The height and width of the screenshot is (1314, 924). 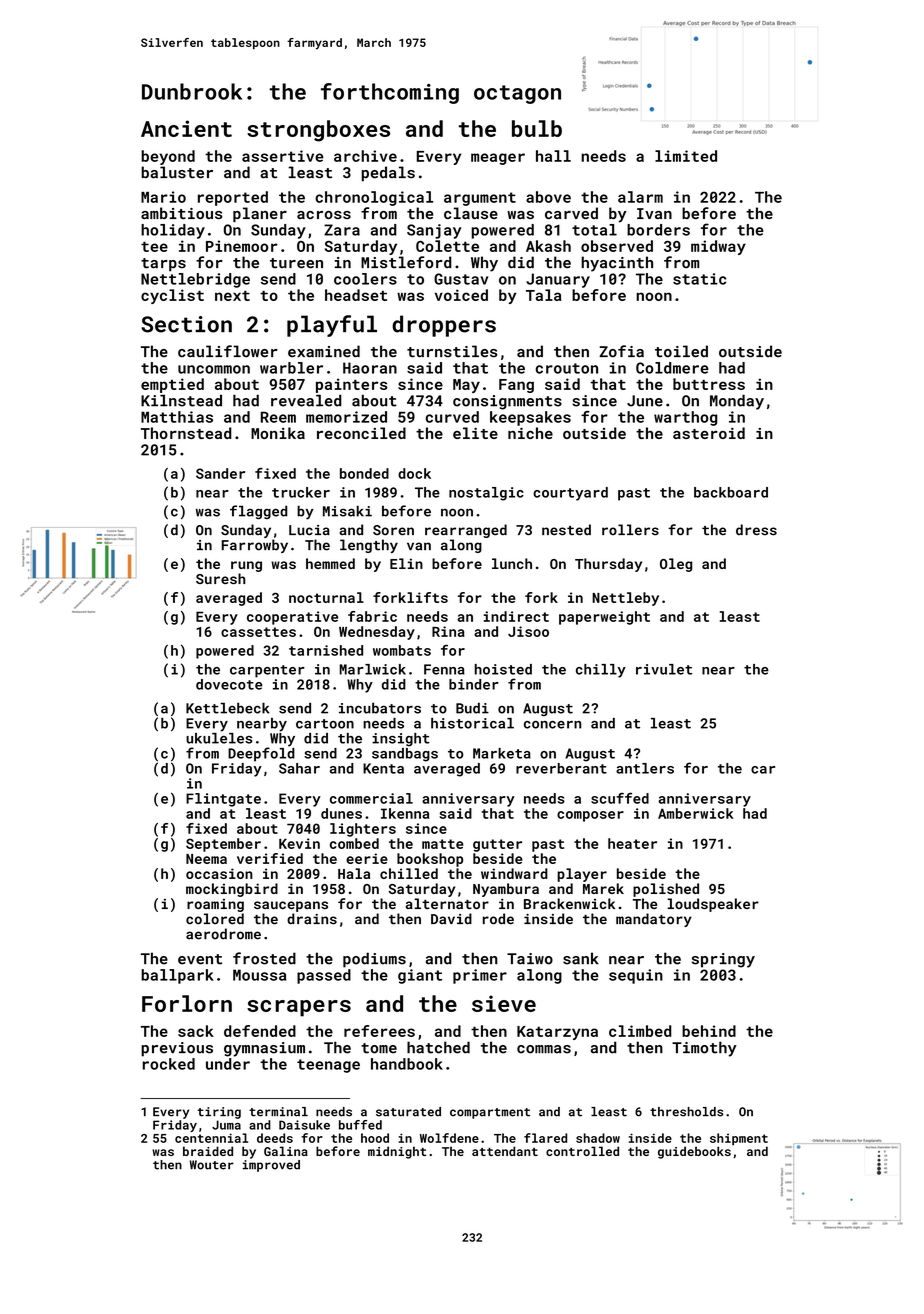 I want to click on Flintgate, so click(x=223, y=800).
